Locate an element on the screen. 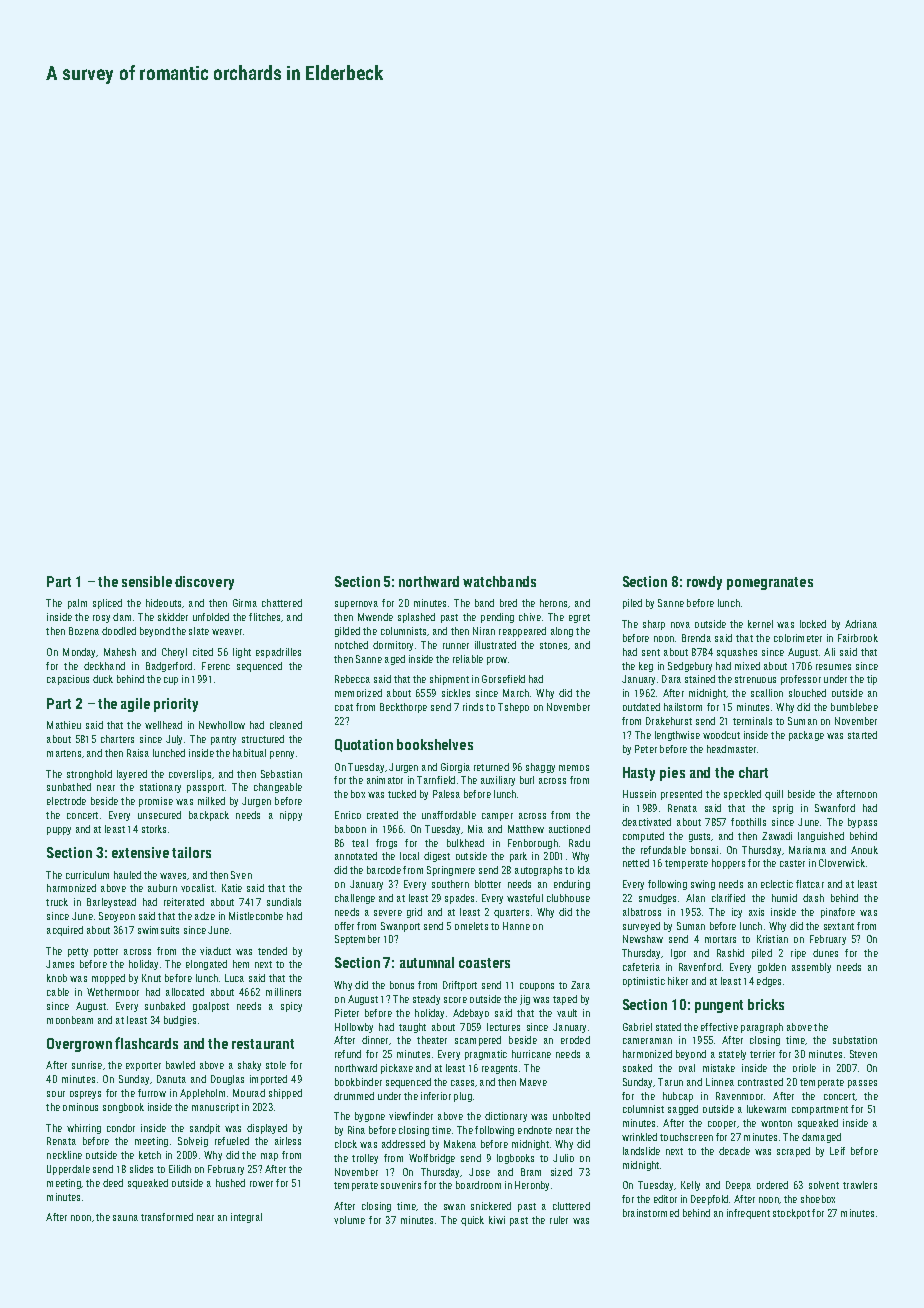  bred is located at coordinates (508, 603).
